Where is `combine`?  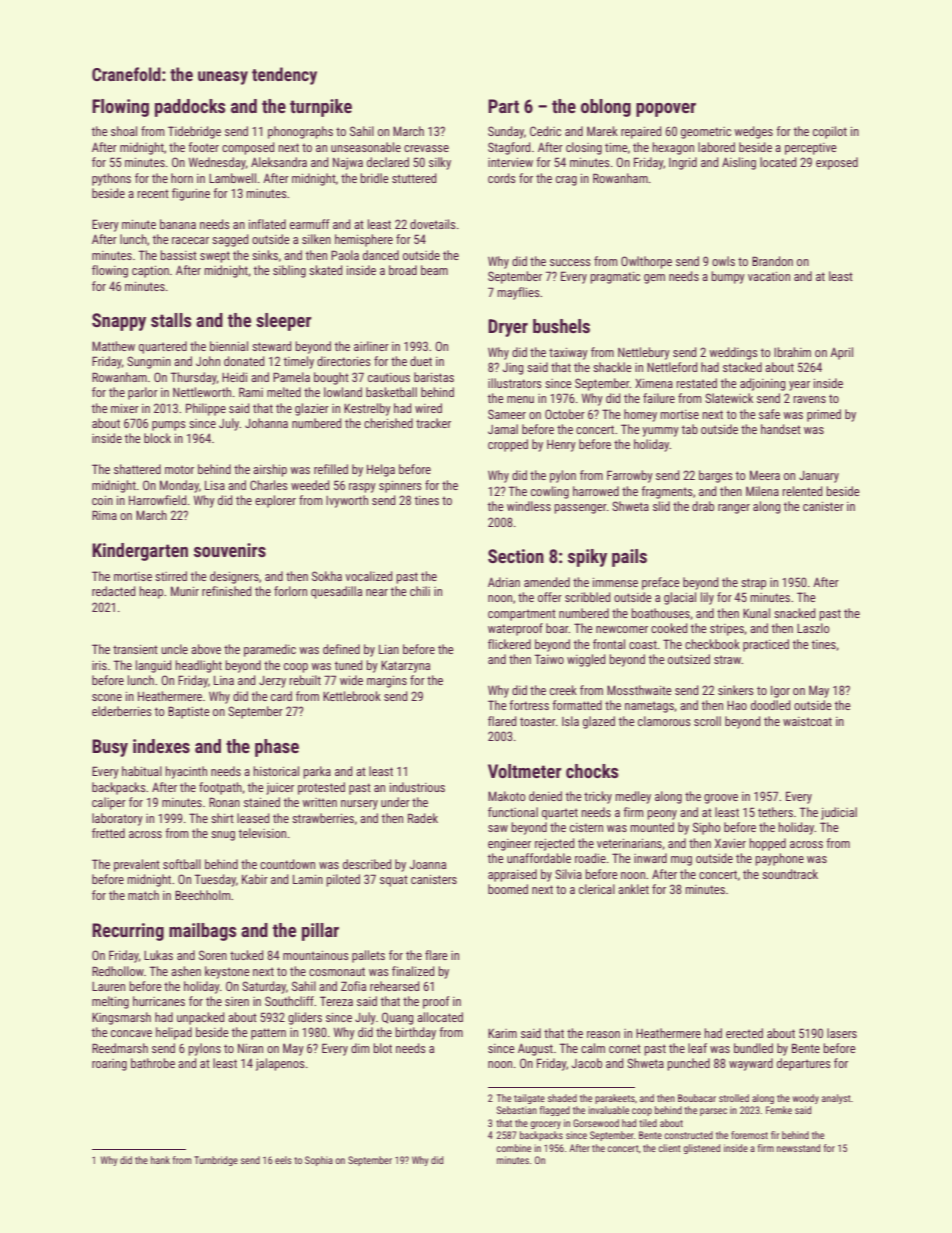
combine is located at coordinates (513, 1148).
